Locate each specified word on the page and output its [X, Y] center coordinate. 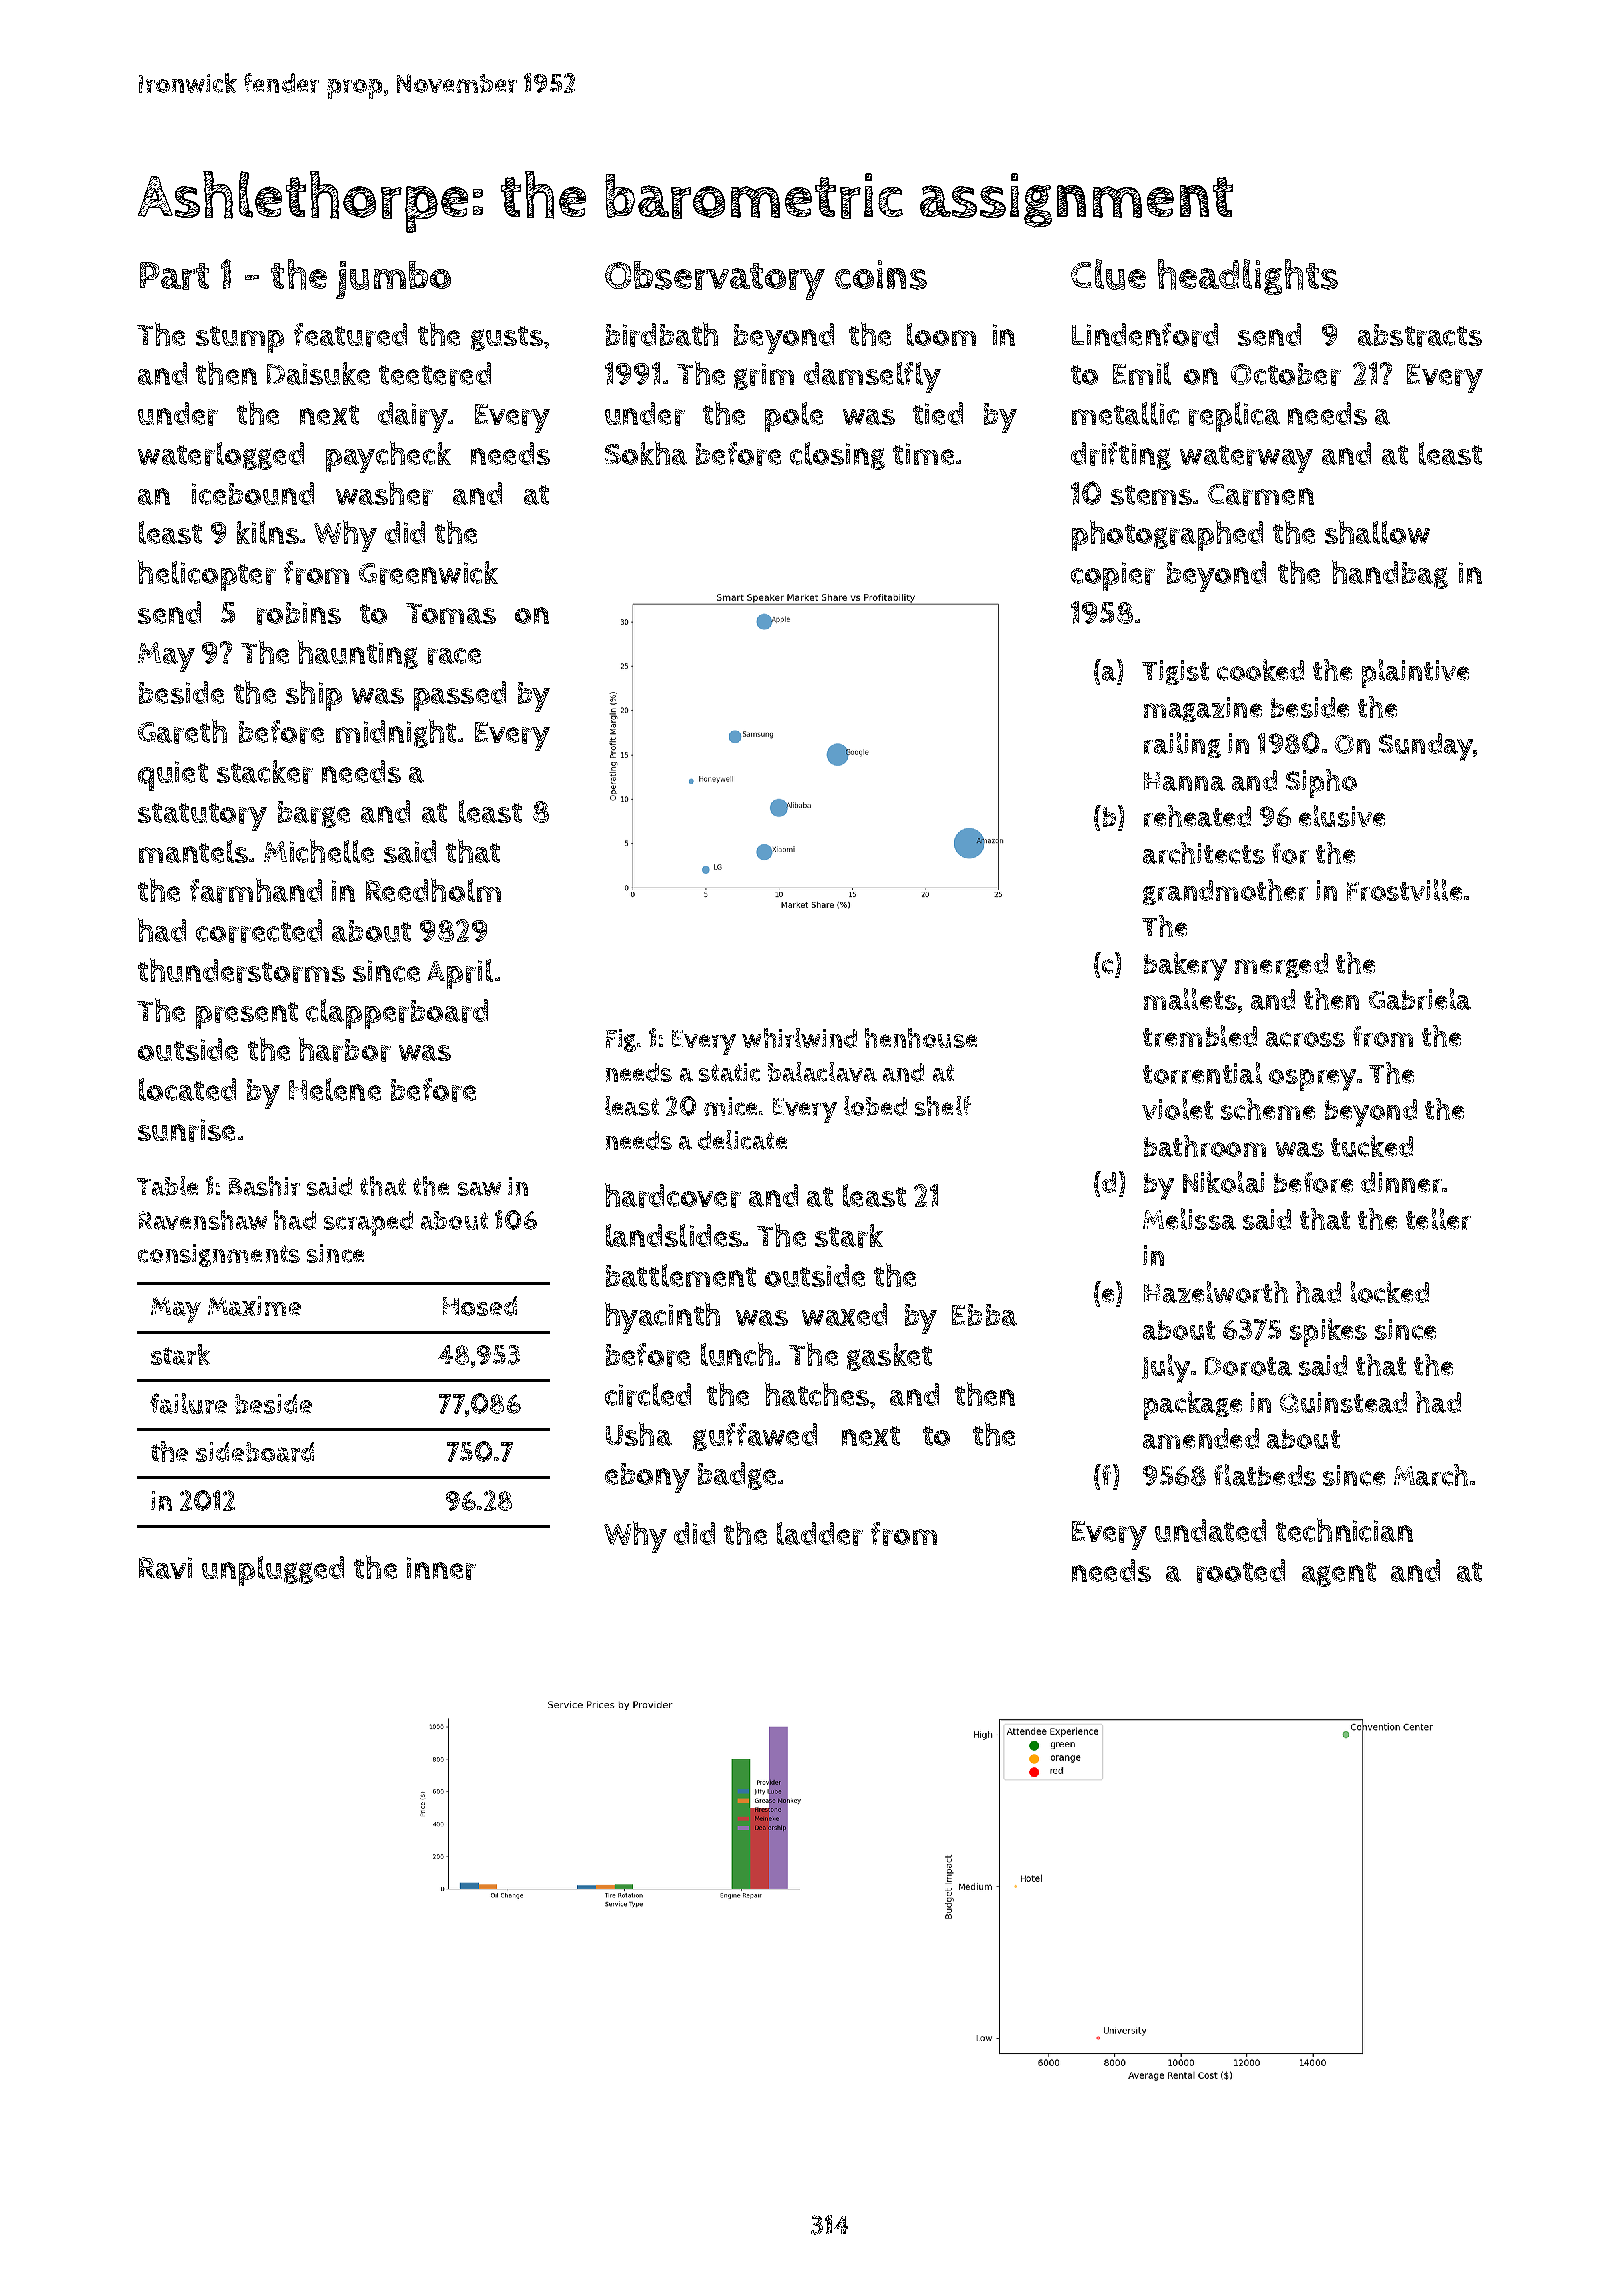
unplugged [273, 1571]
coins [881, 275]
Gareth [182, 731]
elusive [1342, 816]
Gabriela [1420, 999]
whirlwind [799, 1038]
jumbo [393, 280]
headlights [1248, 277]
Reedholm [433, 890]
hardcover [673, 1195]
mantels [193, 851]
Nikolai [1223, 1182]
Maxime [254, 1306]
